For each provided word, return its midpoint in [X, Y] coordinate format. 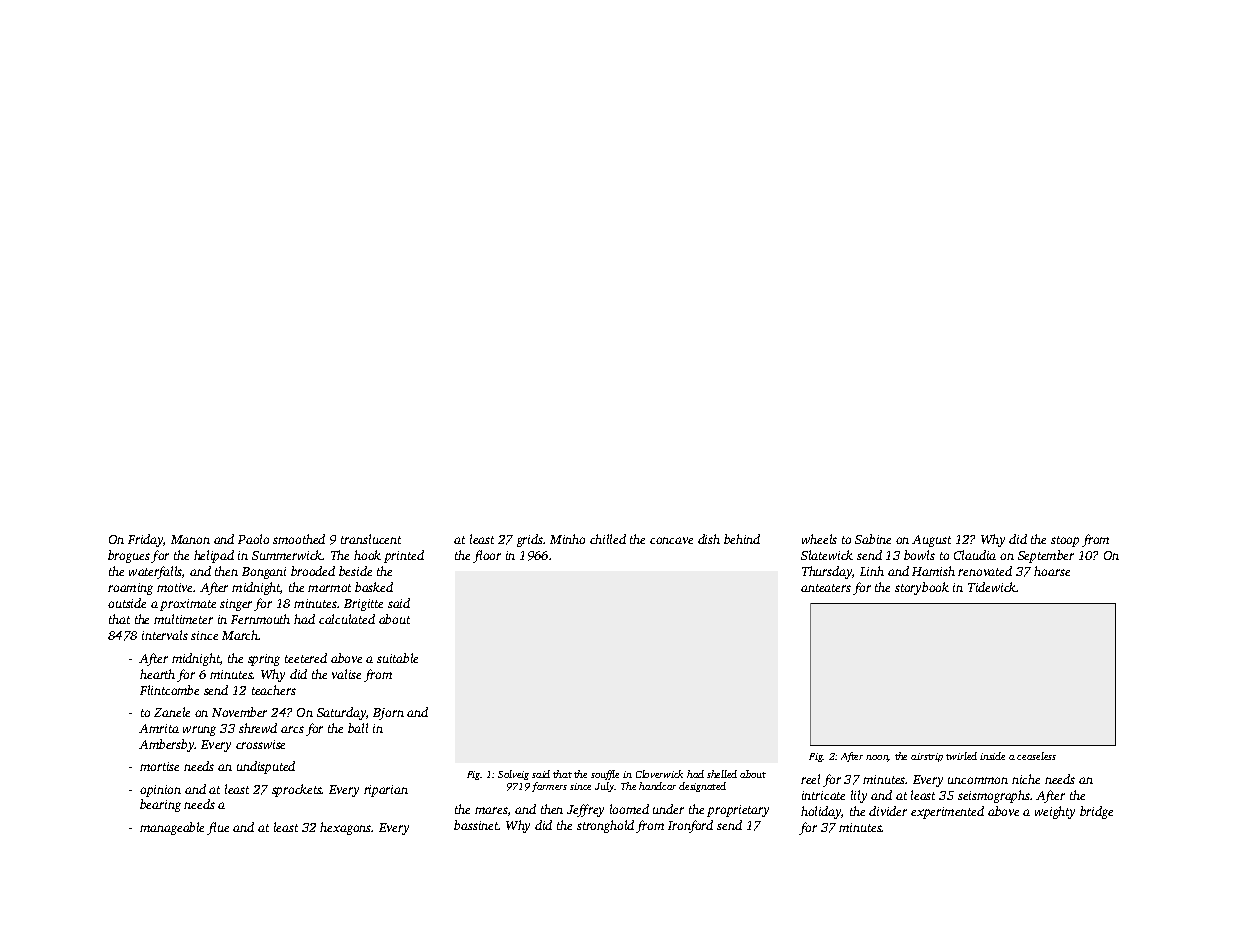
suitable [397, 658]
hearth [157, 674]
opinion [160, 791]
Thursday [827, 572]
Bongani [264, 573]
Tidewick [992, 587]
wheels [819, 539]
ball [358, 728]
